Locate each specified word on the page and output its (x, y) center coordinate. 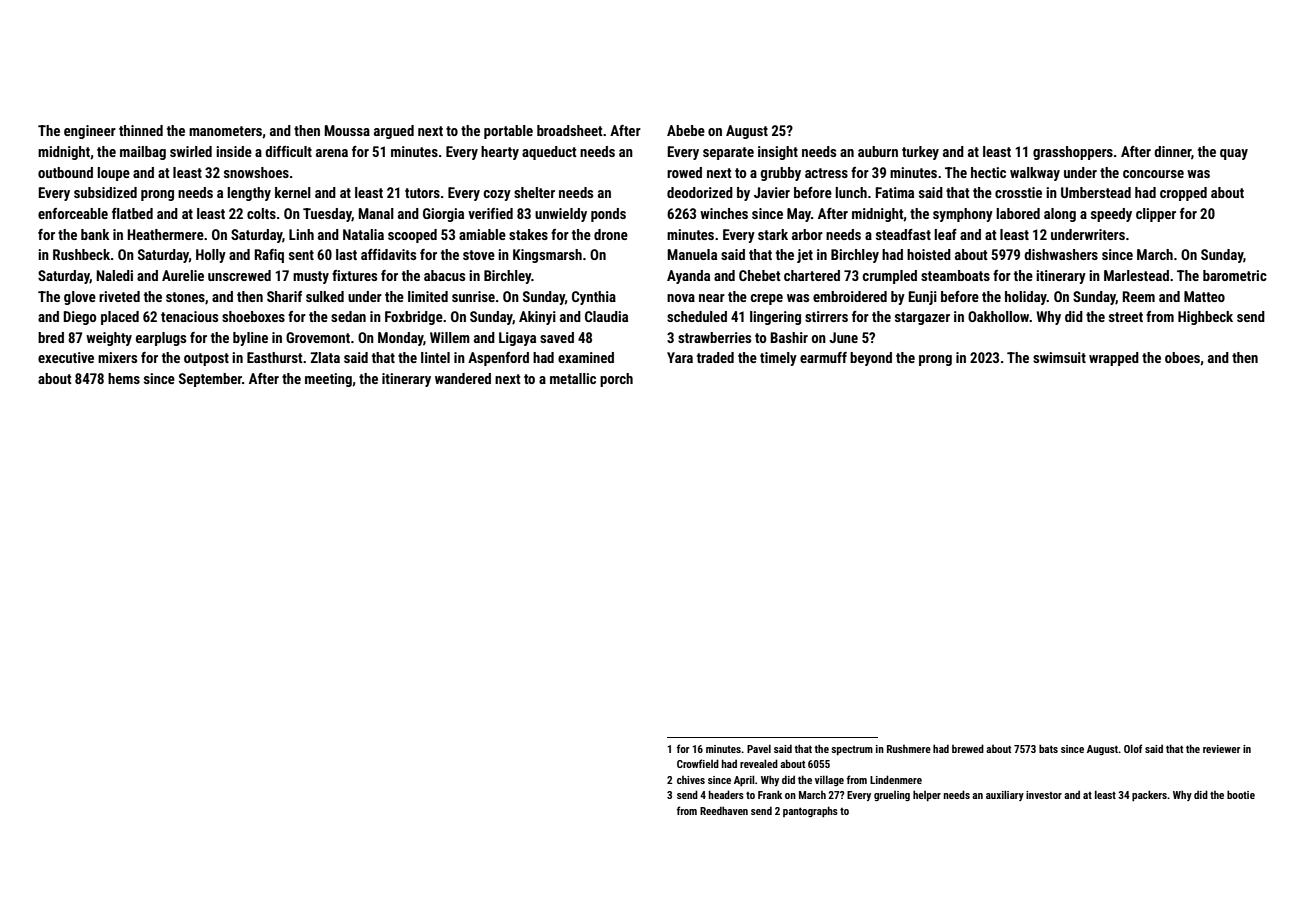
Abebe (686, 130)
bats (1048, 748)
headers (726, 794)
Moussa (347, 130)
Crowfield (698, 763)
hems (124, 378)
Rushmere (909, 749)
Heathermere (165, 234)
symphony (963, 215)
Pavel (759, 748)
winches (724, 213)
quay (1234, 154)
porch (616, 380)
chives (691, 780)
